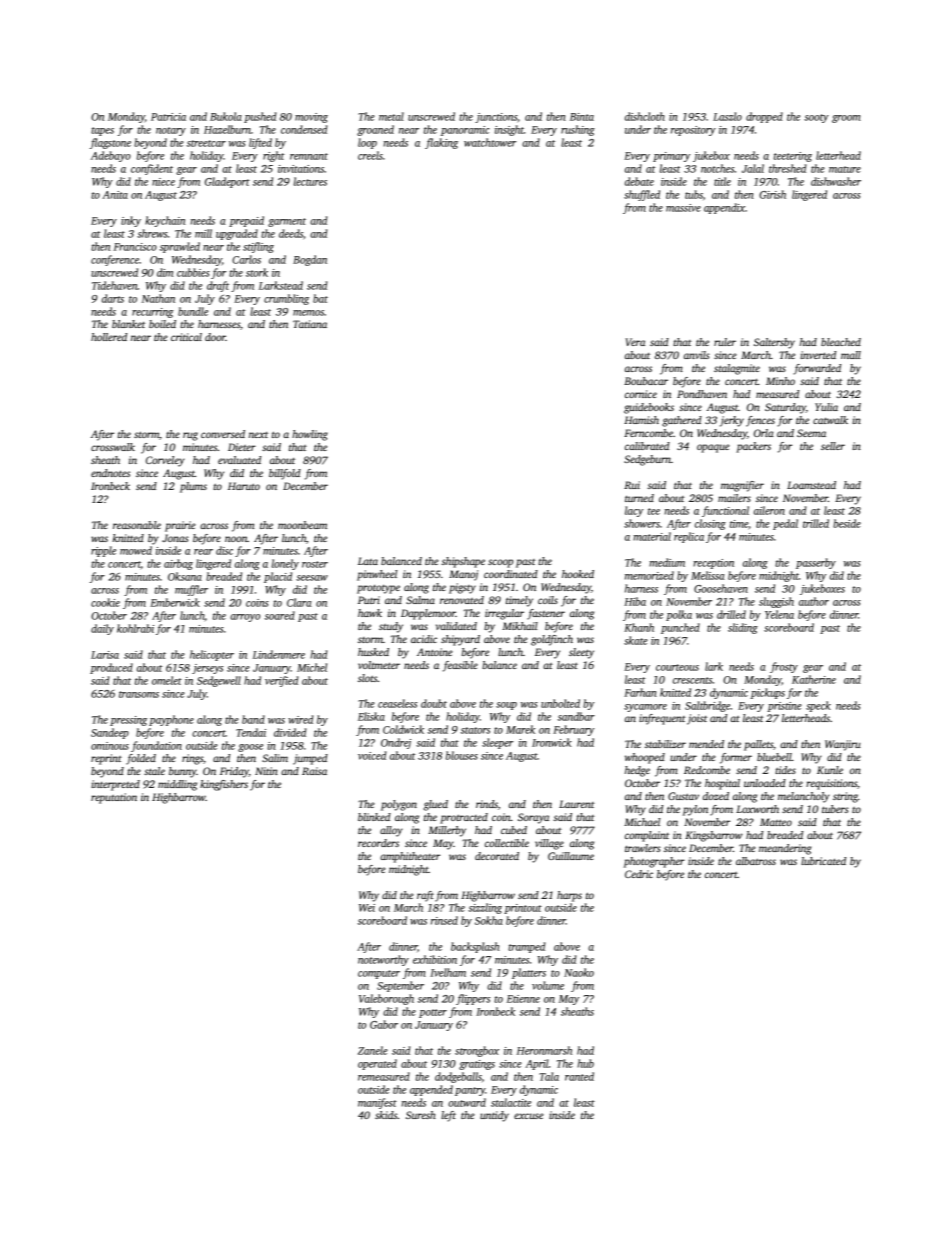 The image size is (952, 1233). I want to click on Yulia, so click(826, 407).
